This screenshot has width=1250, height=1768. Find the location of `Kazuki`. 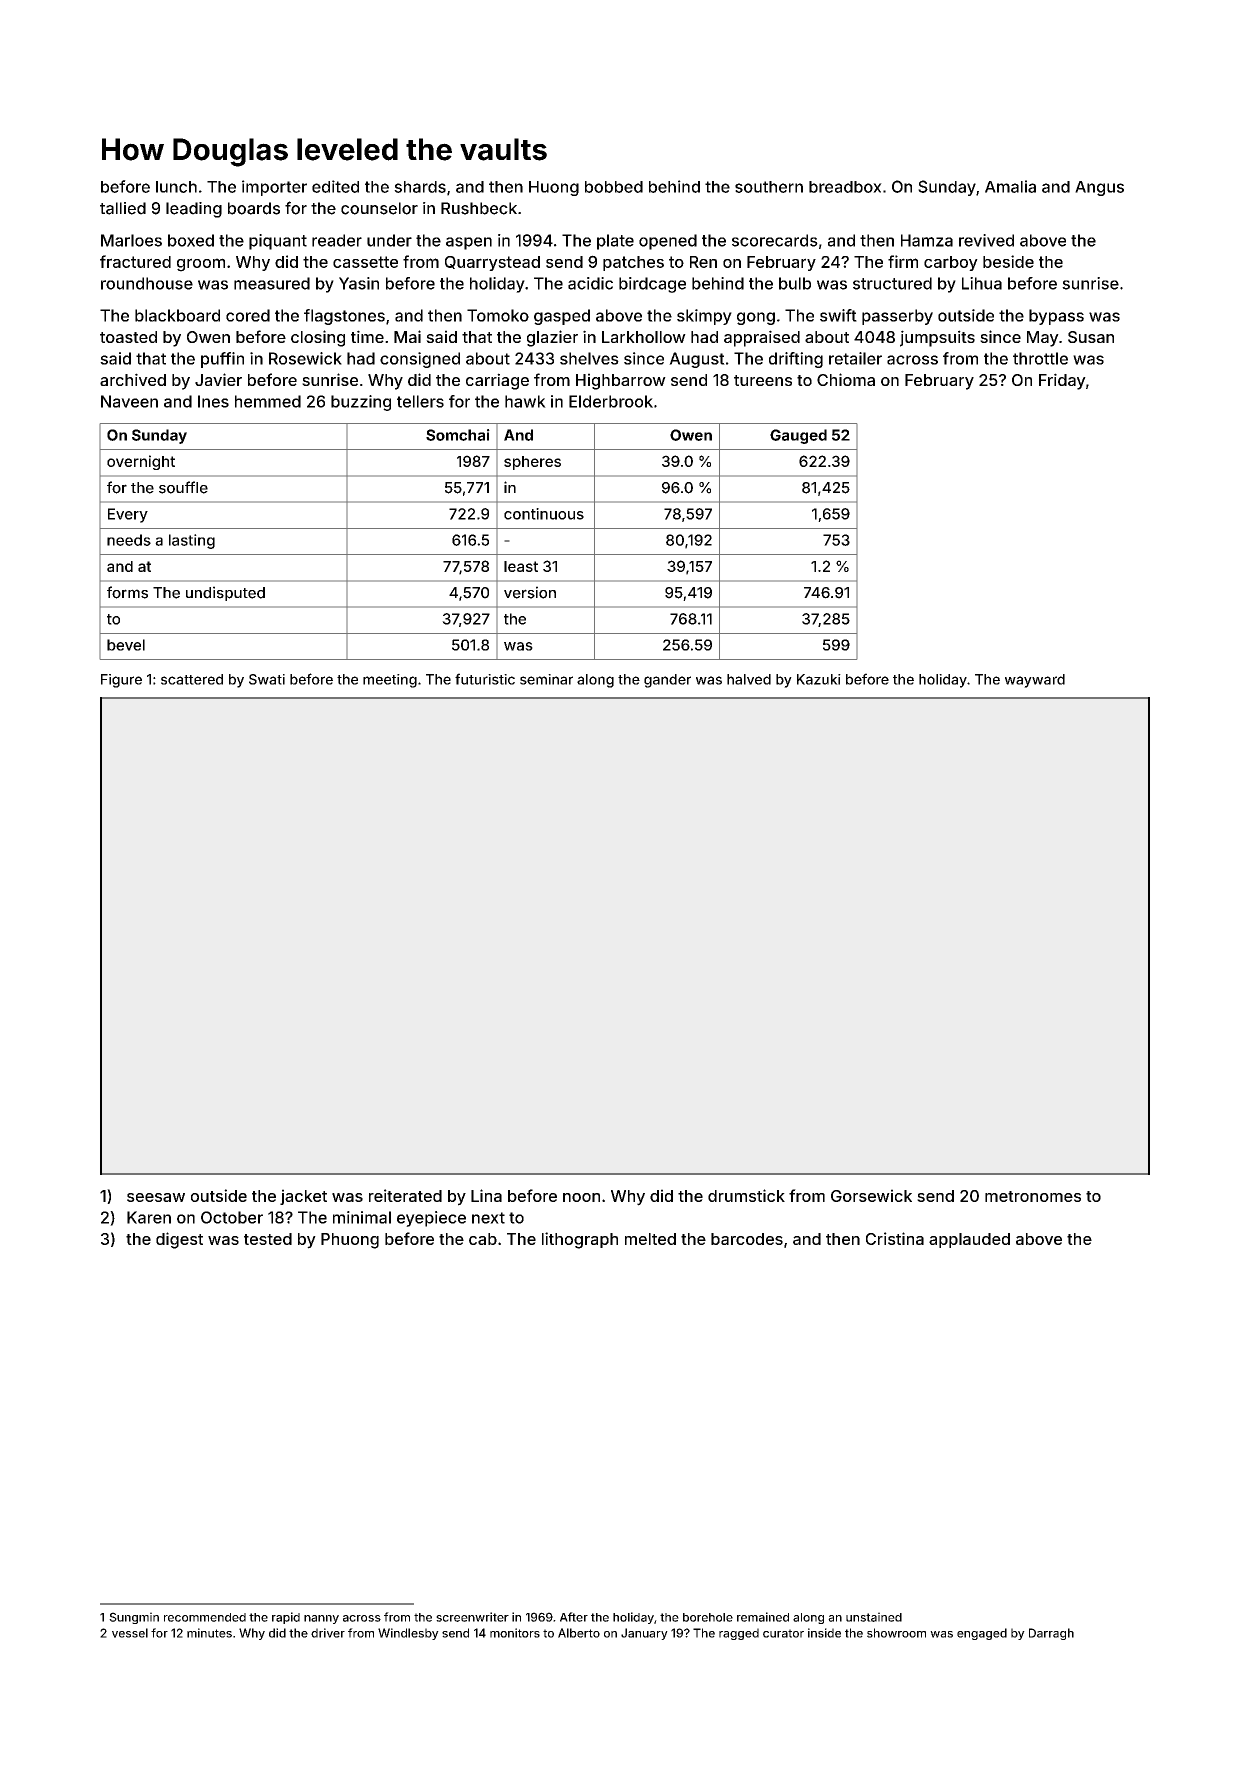

Kazuki is located at coordinates (819, 679).
